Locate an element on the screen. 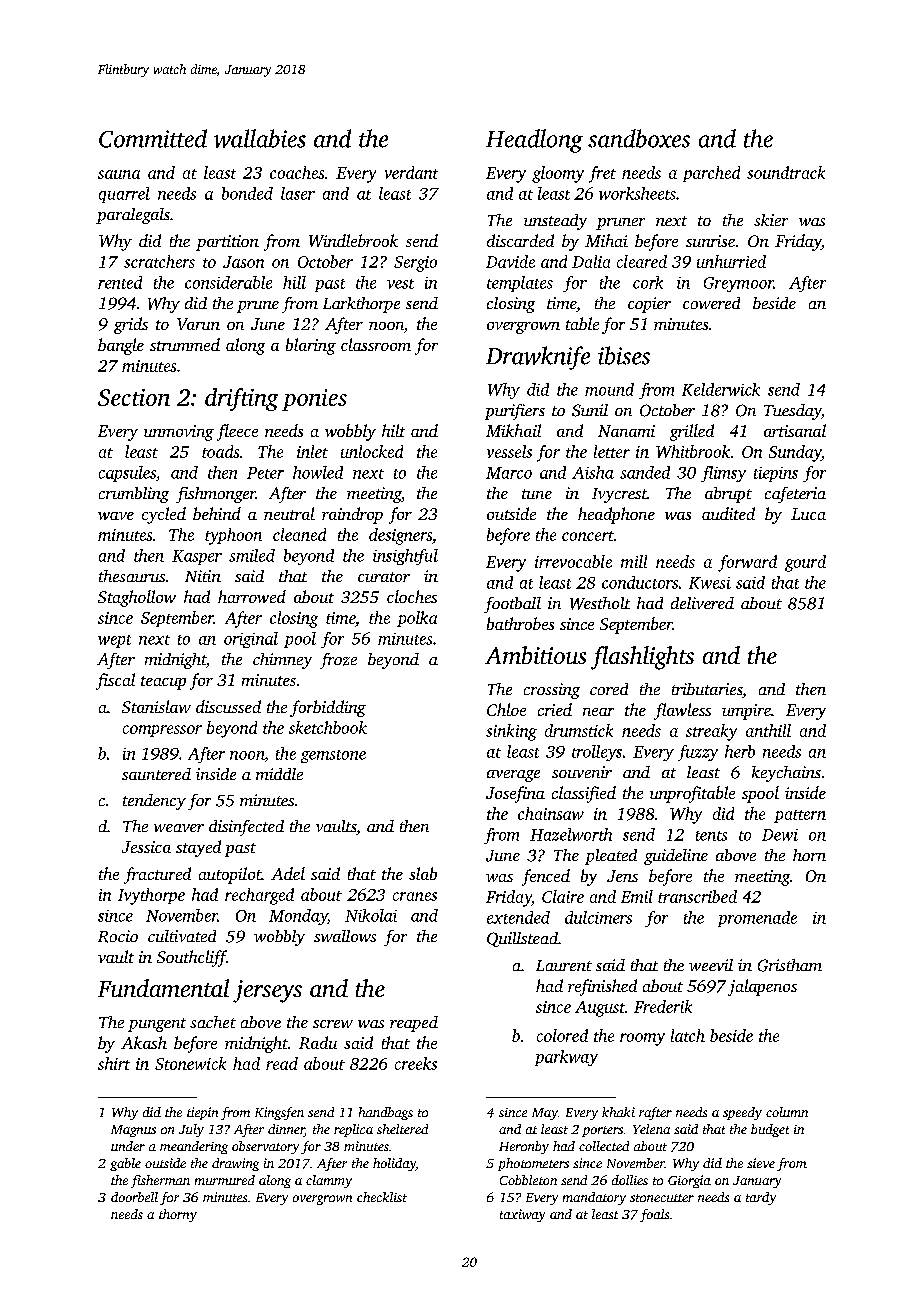  skier is located at coordinates (771, 220).
